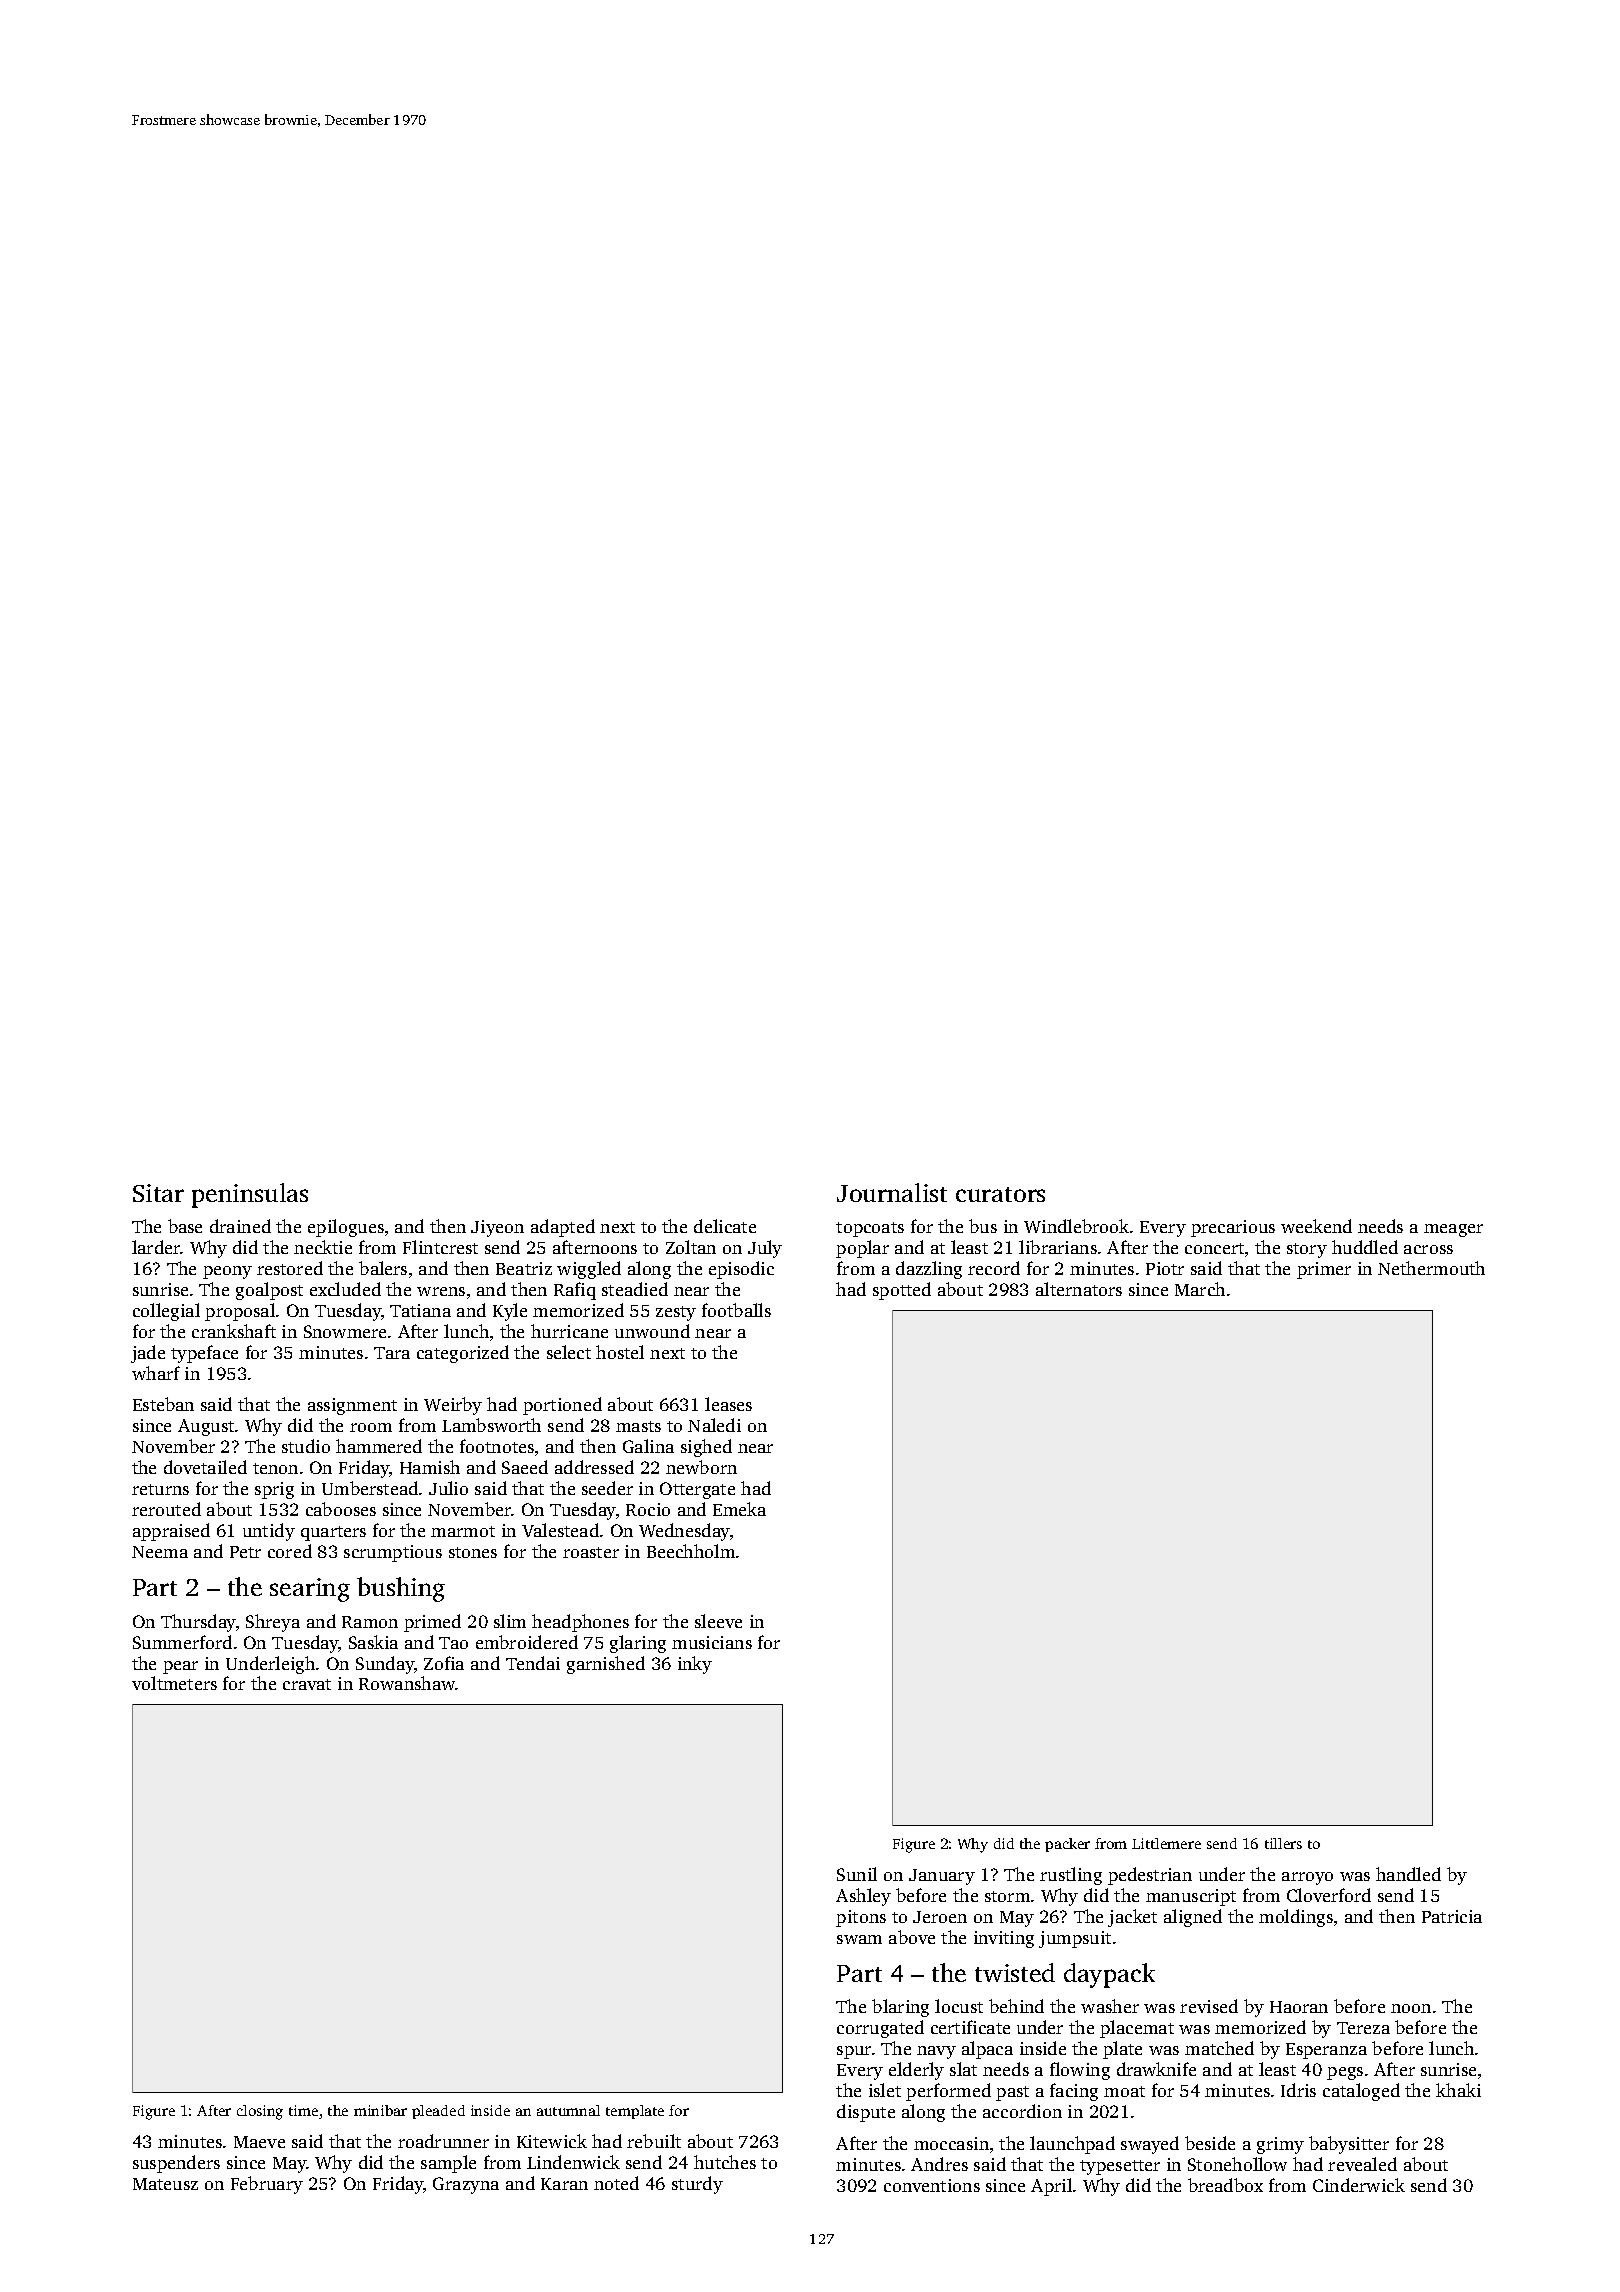 The width and height of the image is (1620, 2292). I want to click on primer, so click(1324, 1270).
